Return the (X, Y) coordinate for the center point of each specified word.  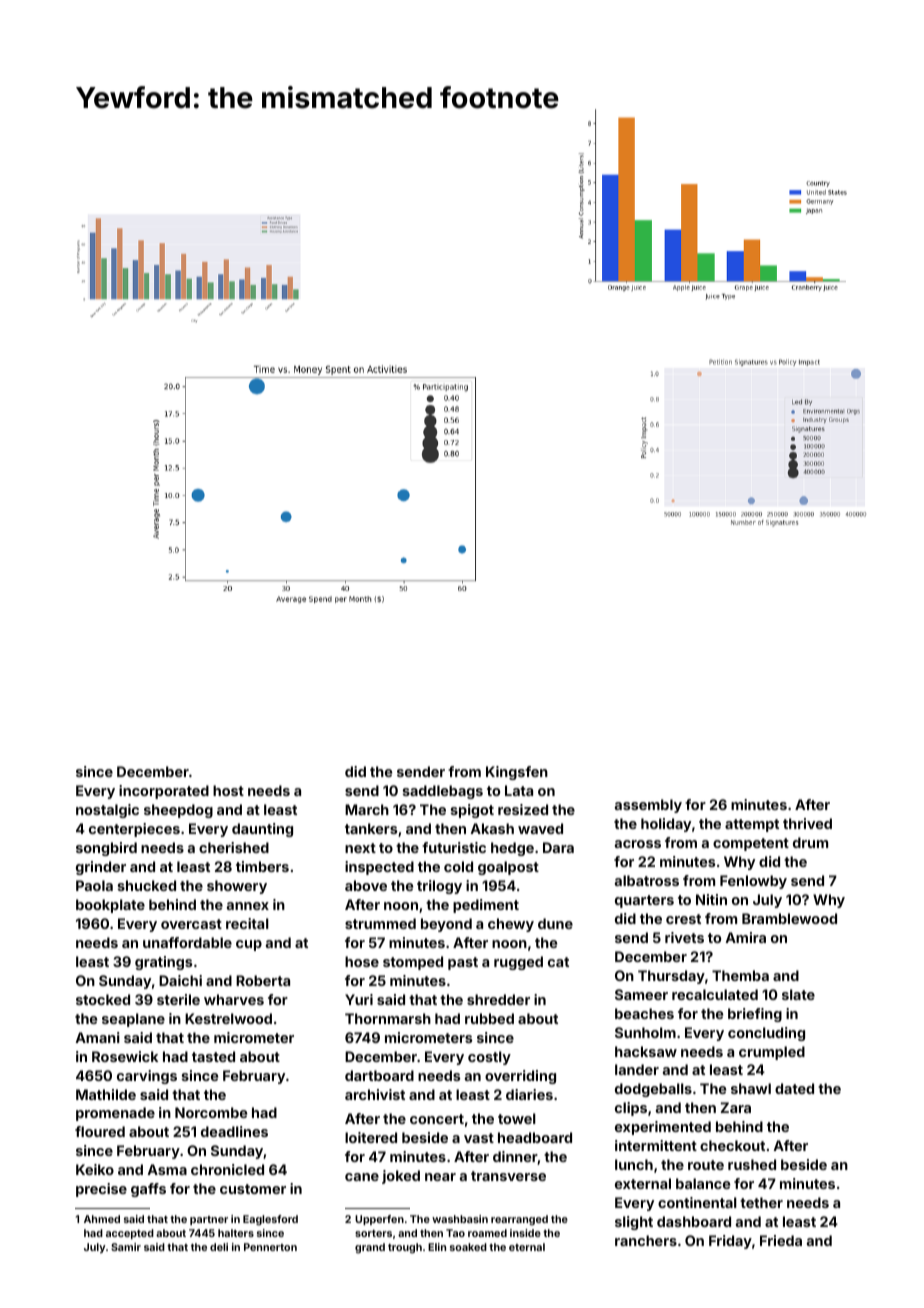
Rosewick (125, 1056)
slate (798, 994)
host (228, 790)
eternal (527, 1247)
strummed (380, 923)
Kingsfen (517, 773)
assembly (648, 806)
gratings (163, 963)
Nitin (711, 899)
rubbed (489, 1018)
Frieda (781, 1240)
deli (219, 1247)
